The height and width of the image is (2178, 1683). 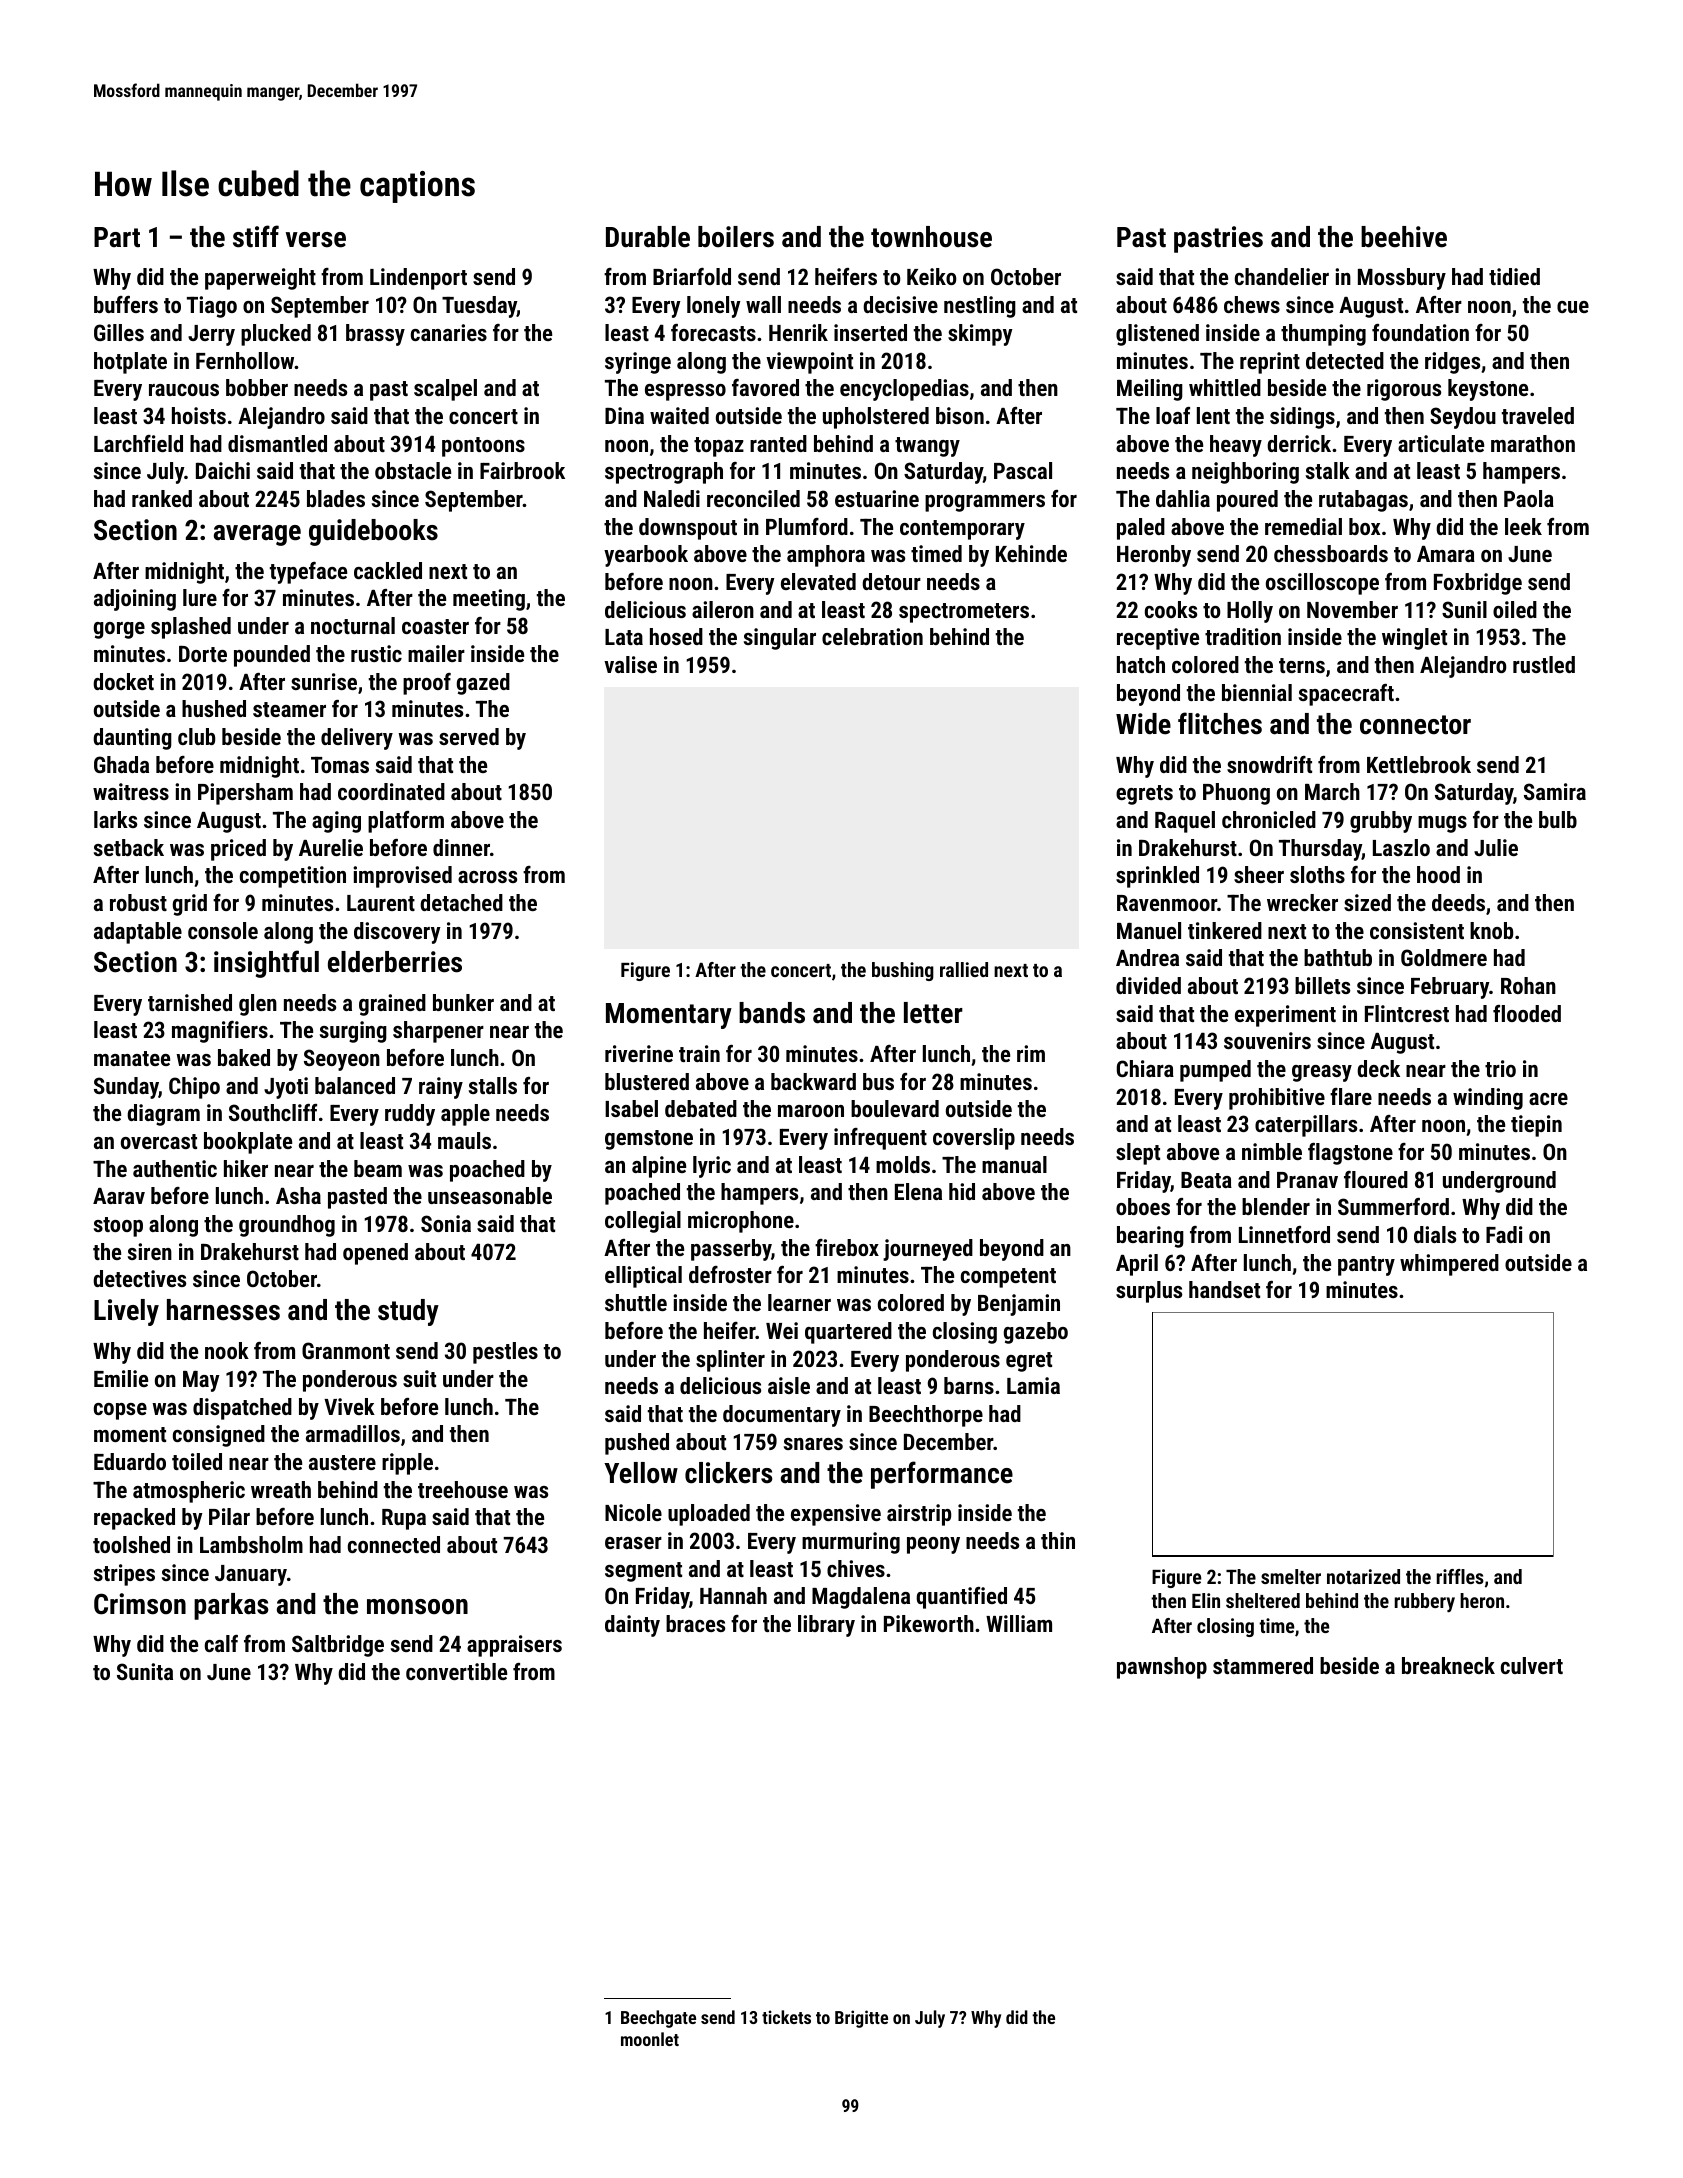 What do you see at coordinates (1573, 307) in the image?
I see `cue` at bounding box center [1573, 307].
